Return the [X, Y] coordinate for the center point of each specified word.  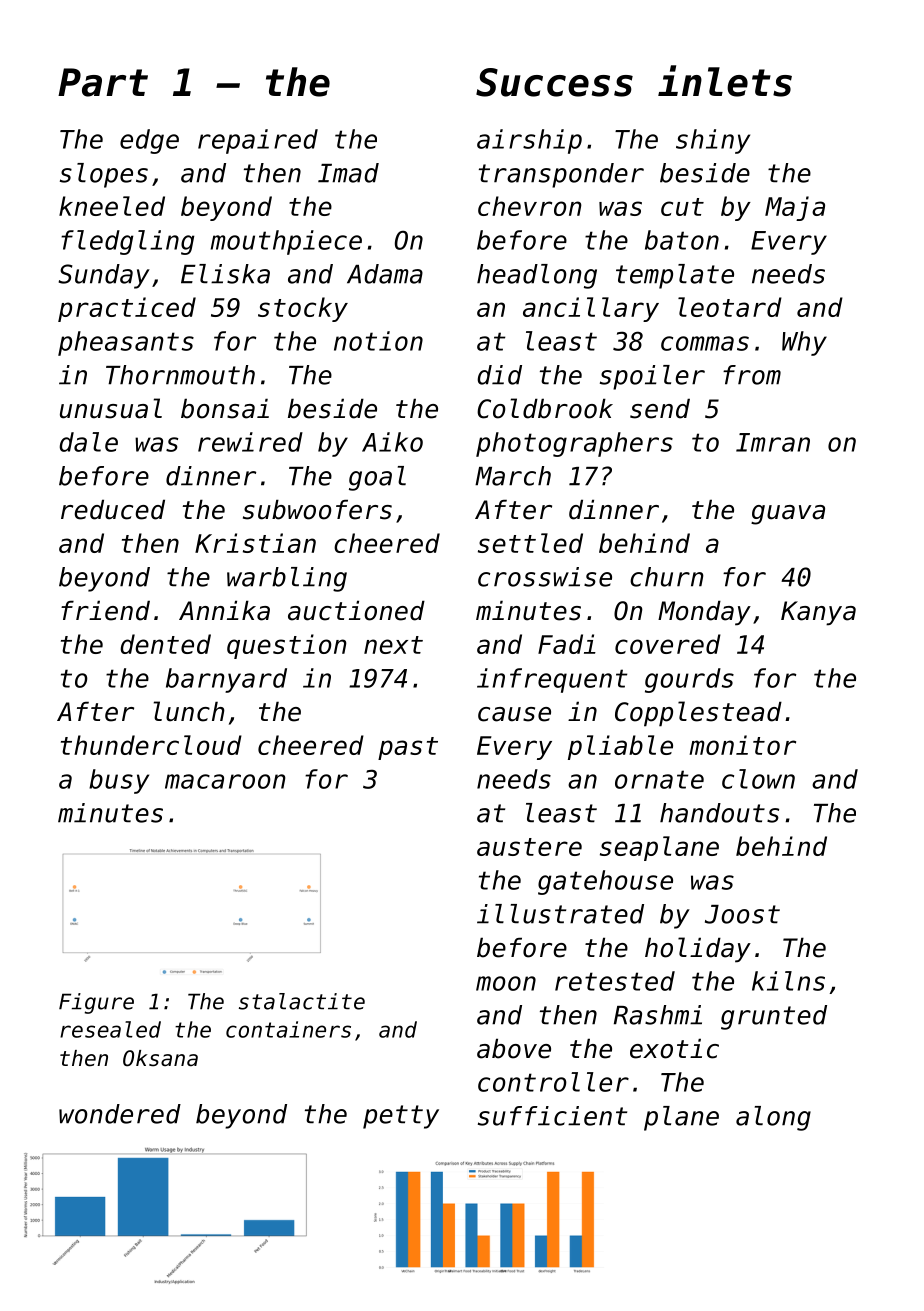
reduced [113, 509]
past [408, 748]
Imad [348, 173]
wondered [120, 1114]
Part [103, 82]
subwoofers [317, 509]
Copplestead [698, 714]
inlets [725, 81]
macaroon [225, 781]
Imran [773, 442]
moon [506, 983]
